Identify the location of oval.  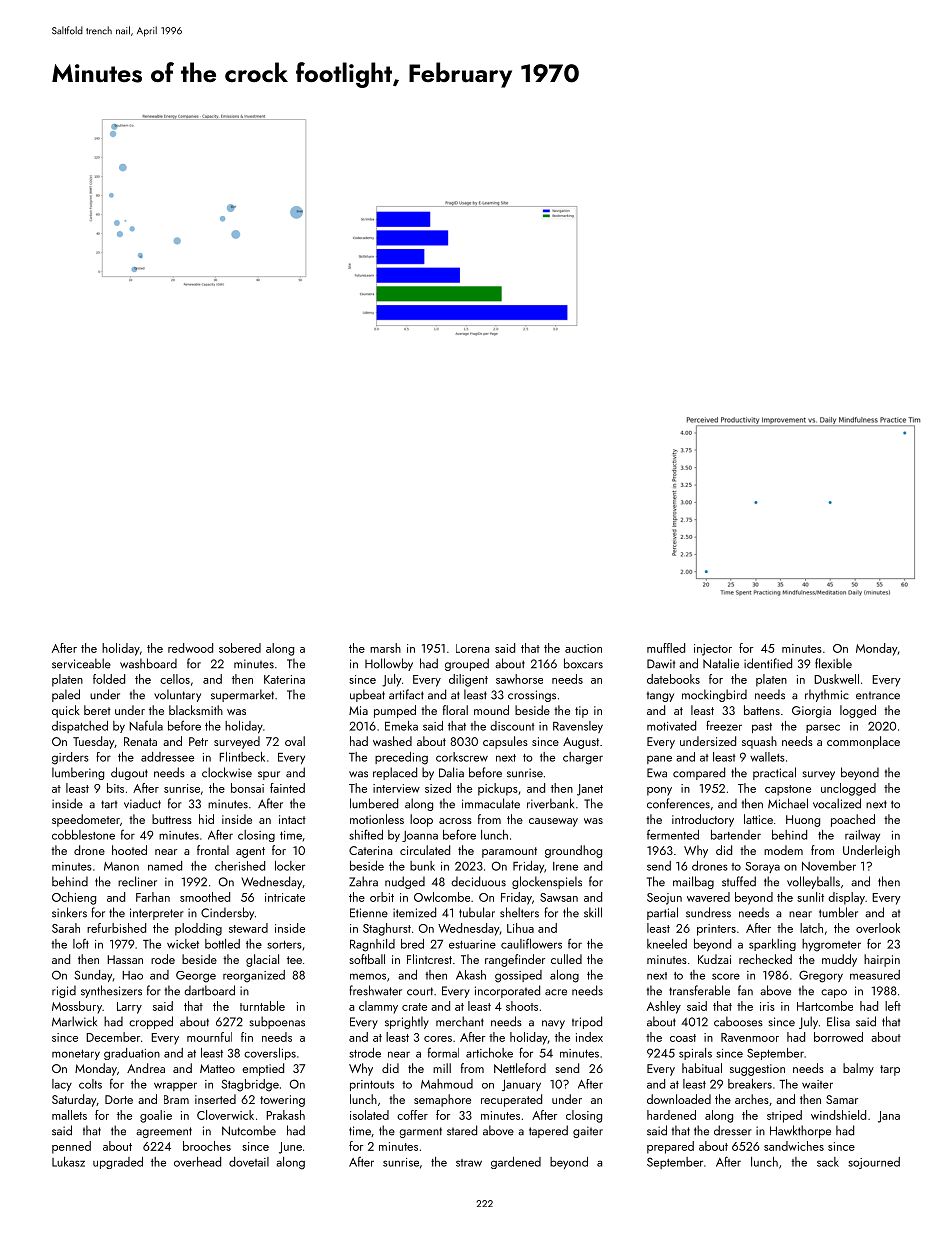
(295, 741).
